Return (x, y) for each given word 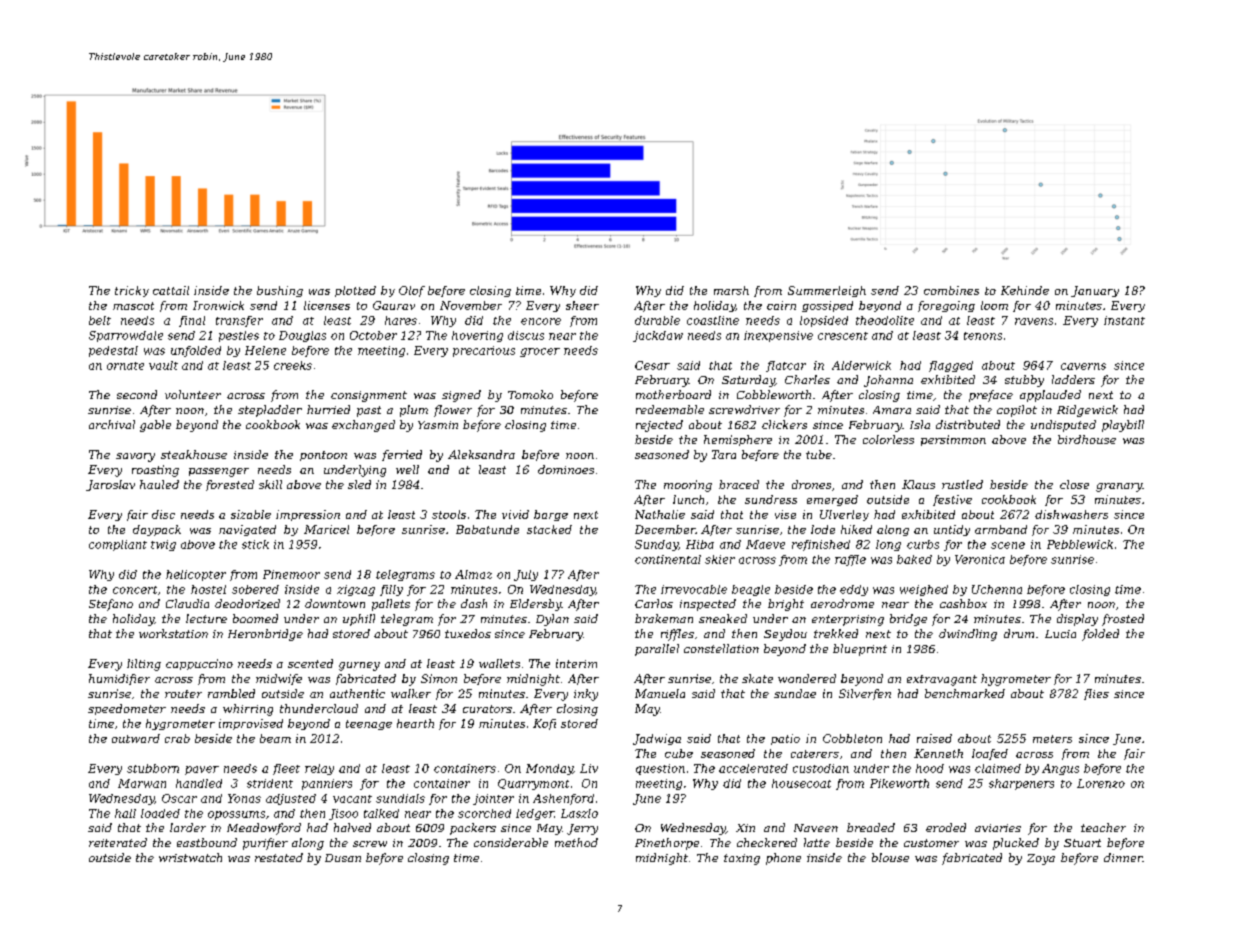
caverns (1083, 366)
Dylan (552, 620)
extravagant (942, 680)
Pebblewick (1080, 544)
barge (551, 515)
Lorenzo (1101, 783)
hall (125, 813)
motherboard (673, 394)
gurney (359, 666)
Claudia (187, 603)
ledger (535, 814)
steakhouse (194, 454)
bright (786, 605)
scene (1008, 545)
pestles (239, 336)
